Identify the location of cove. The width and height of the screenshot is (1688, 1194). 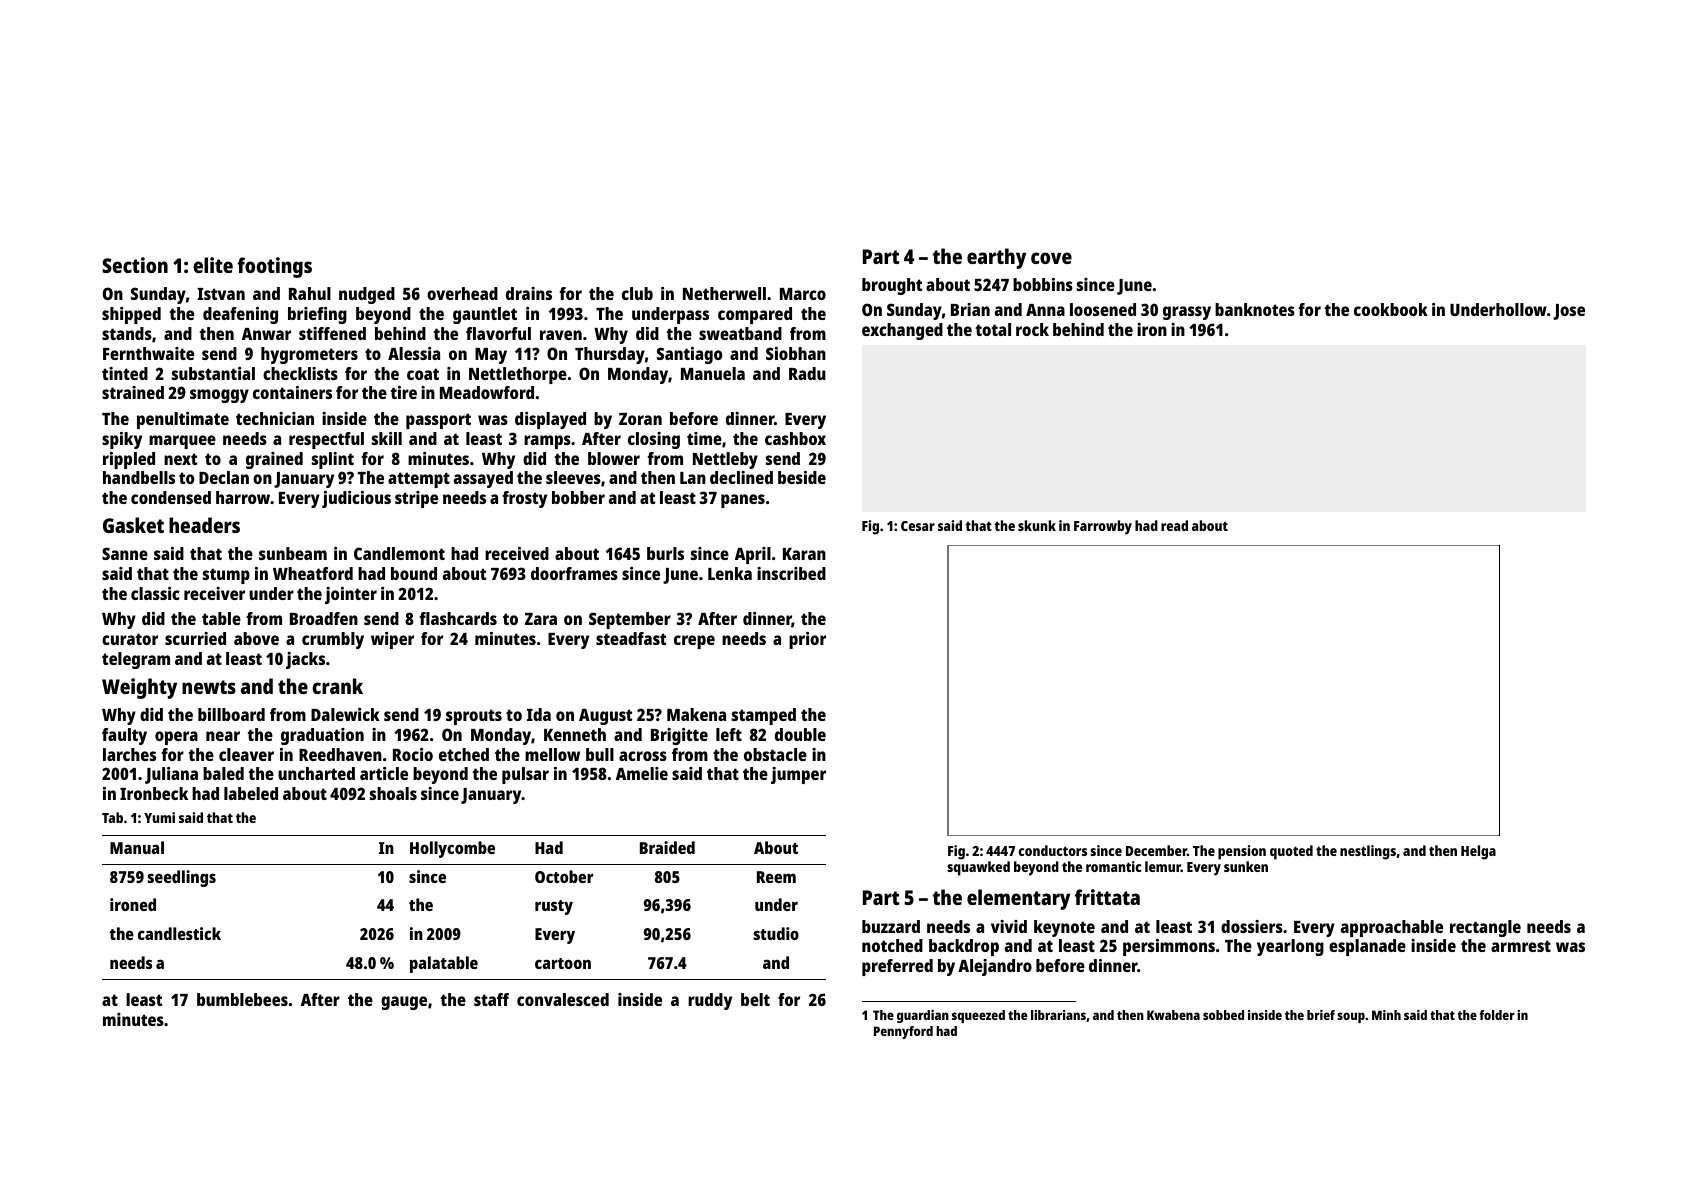
(1051, 258).
